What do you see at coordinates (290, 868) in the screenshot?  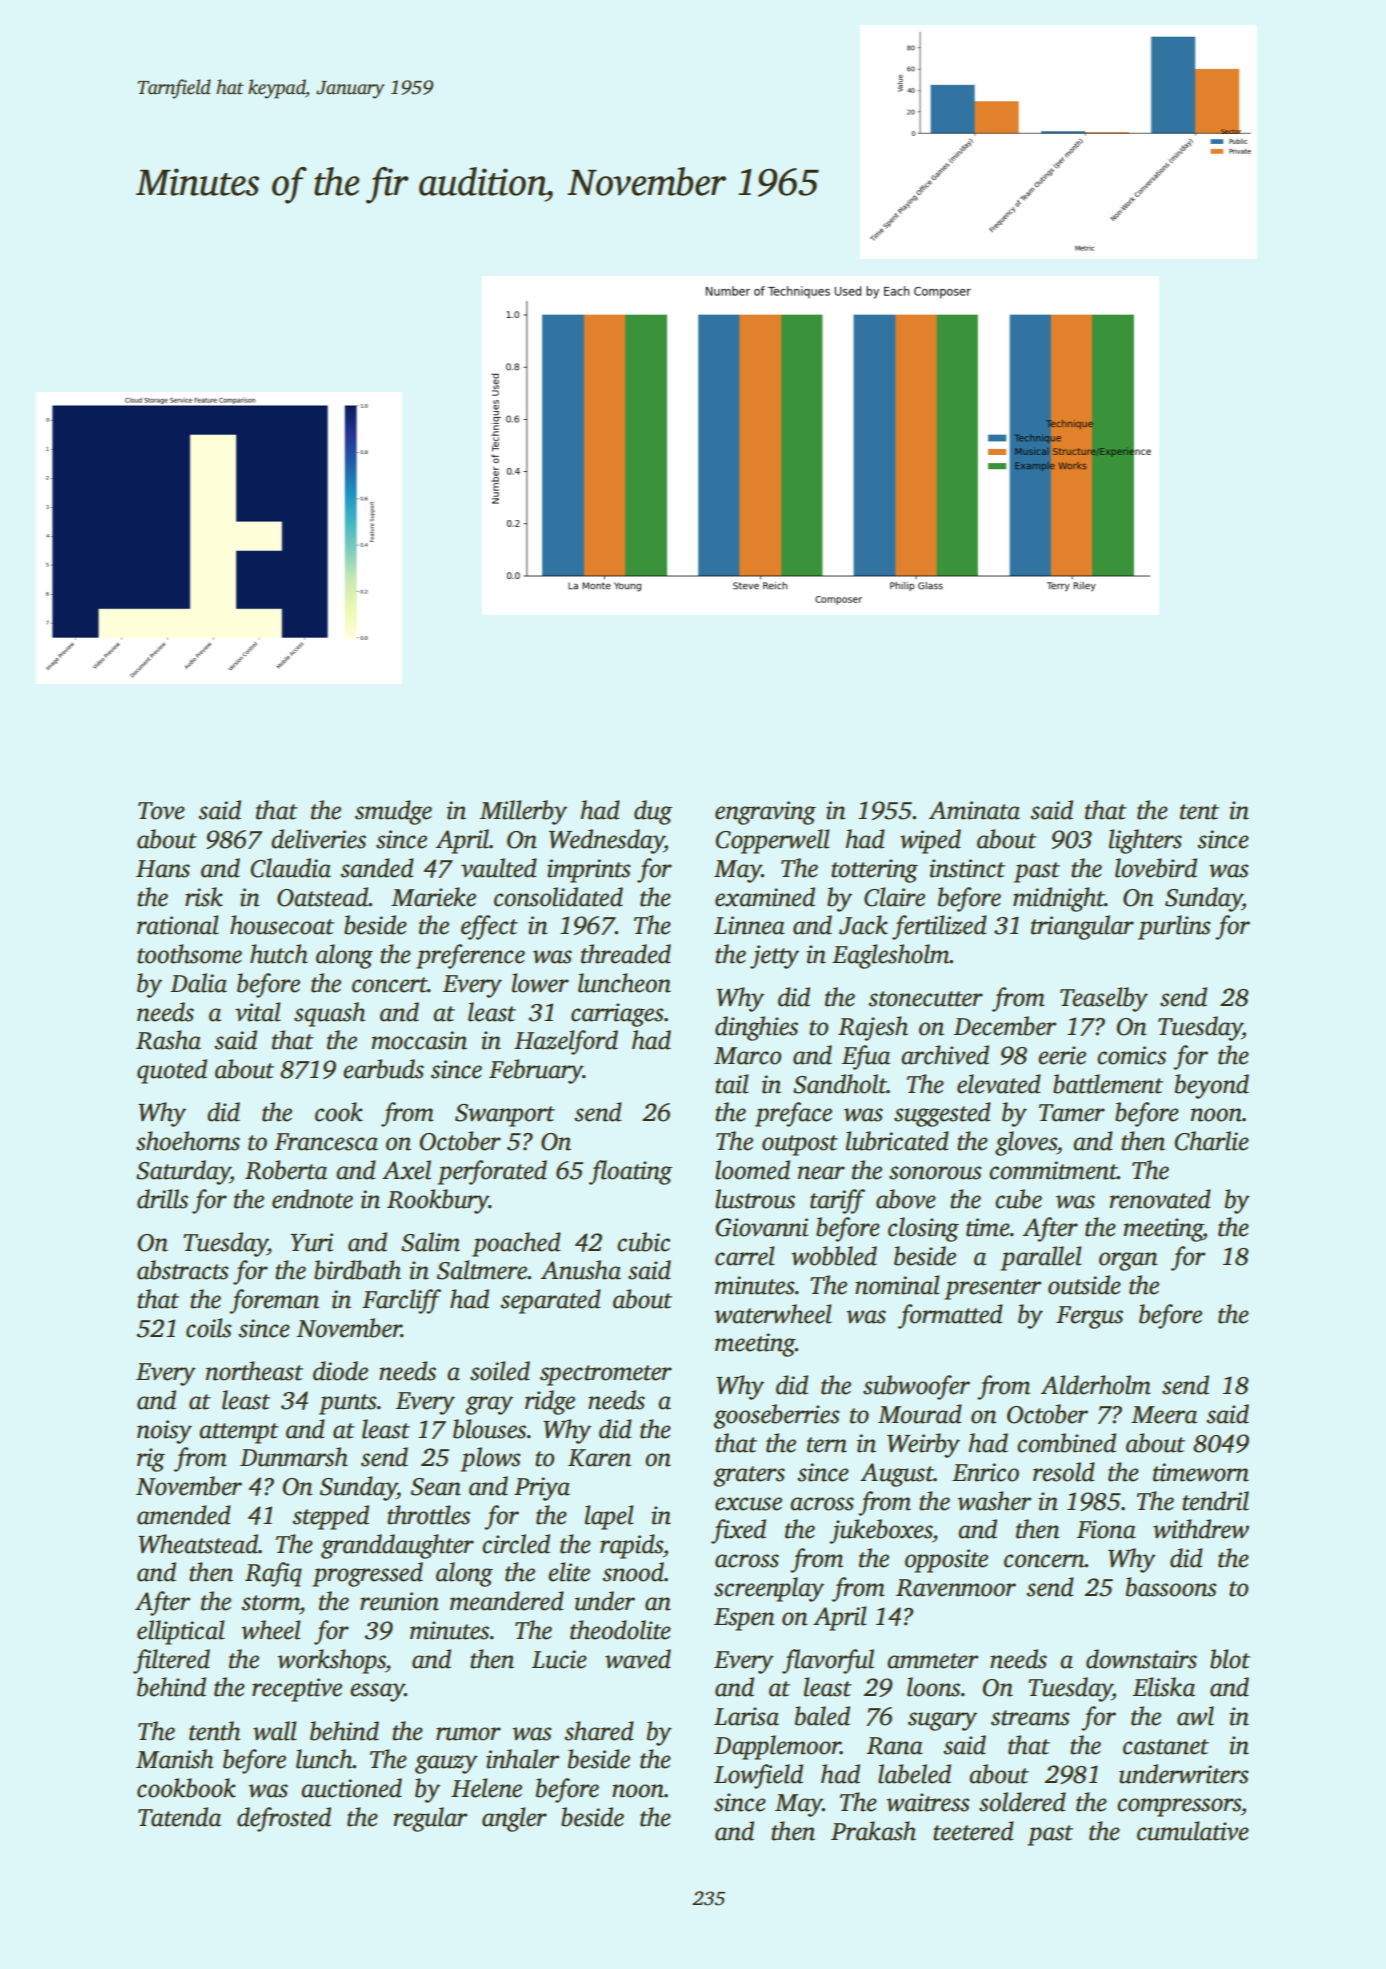 I see `Claudia` at bounding box center [290, 868].
